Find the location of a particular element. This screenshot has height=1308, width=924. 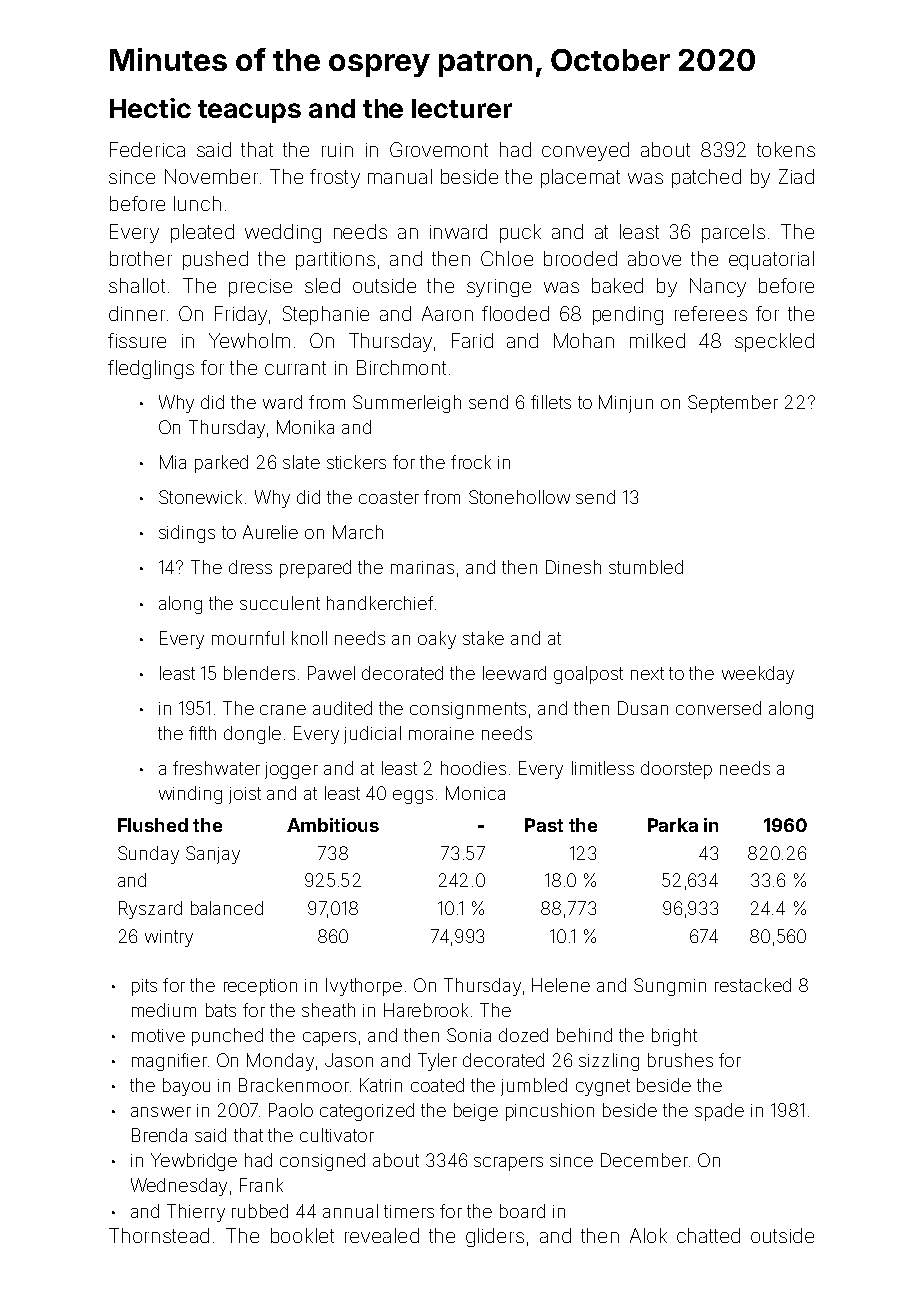

marinas is located at coordinates (422, 567).
